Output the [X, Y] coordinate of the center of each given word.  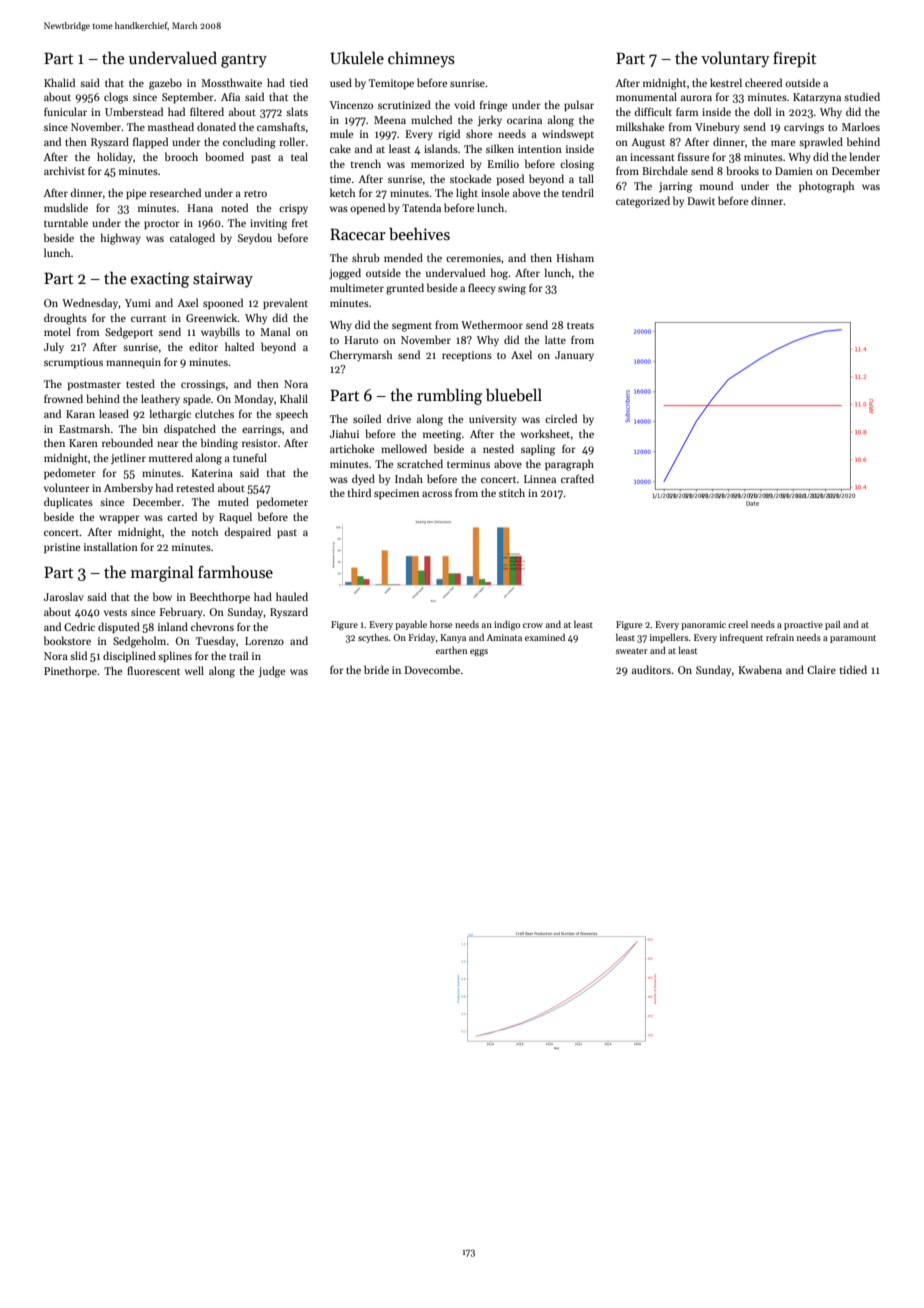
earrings [262, 430]
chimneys [421, 59]
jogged [345, 274]
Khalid [59, 82]
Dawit [701, 201]
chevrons [212, 626]
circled [561, 418]
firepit [794, 60]
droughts [65, 319]
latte [555, 339]
